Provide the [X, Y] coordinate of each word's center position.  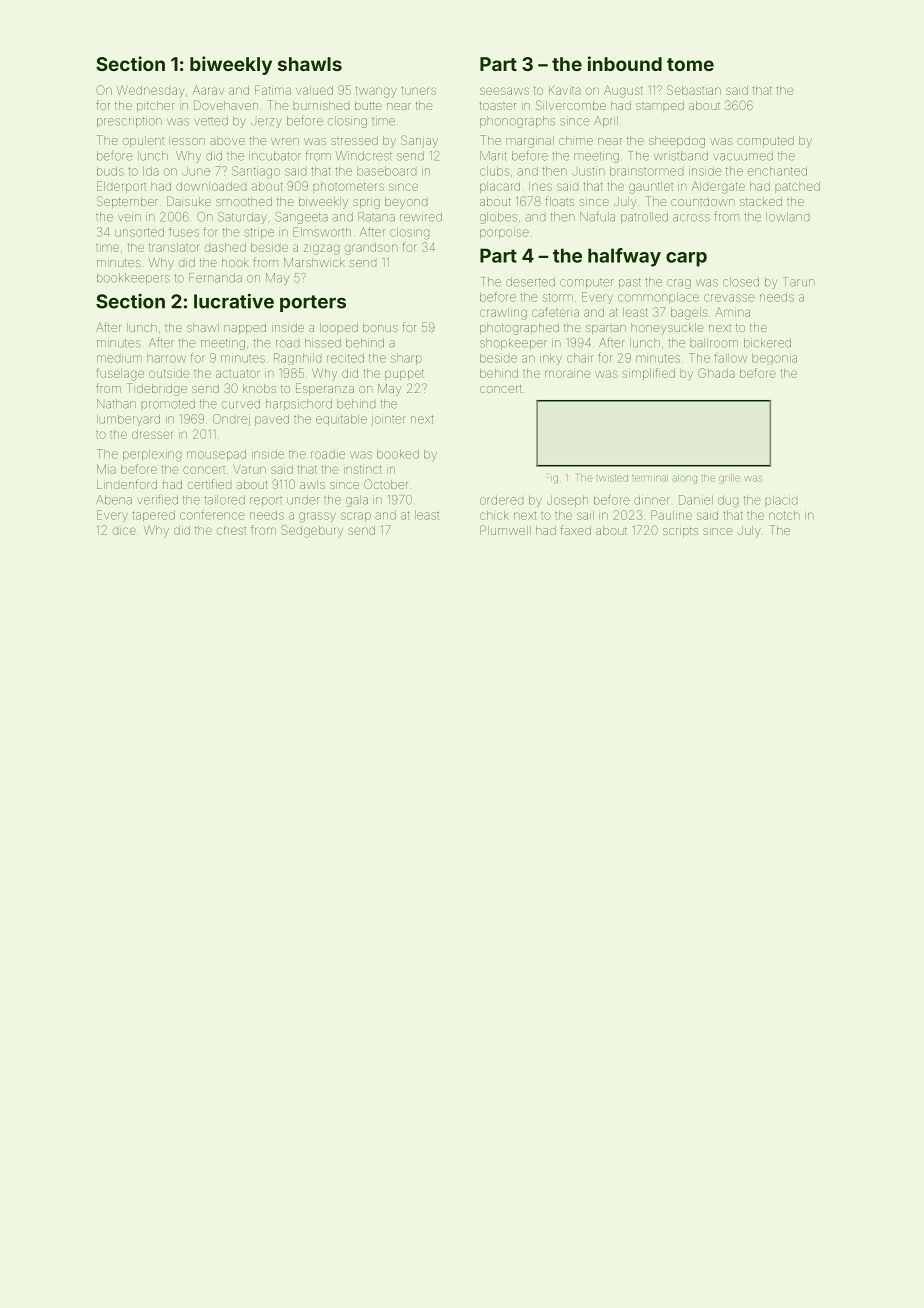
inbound [625, 63]
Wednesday [151, 90]
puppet [404, 374]
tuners [419, 90]
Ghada [716, 373]
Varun [249, 469]
